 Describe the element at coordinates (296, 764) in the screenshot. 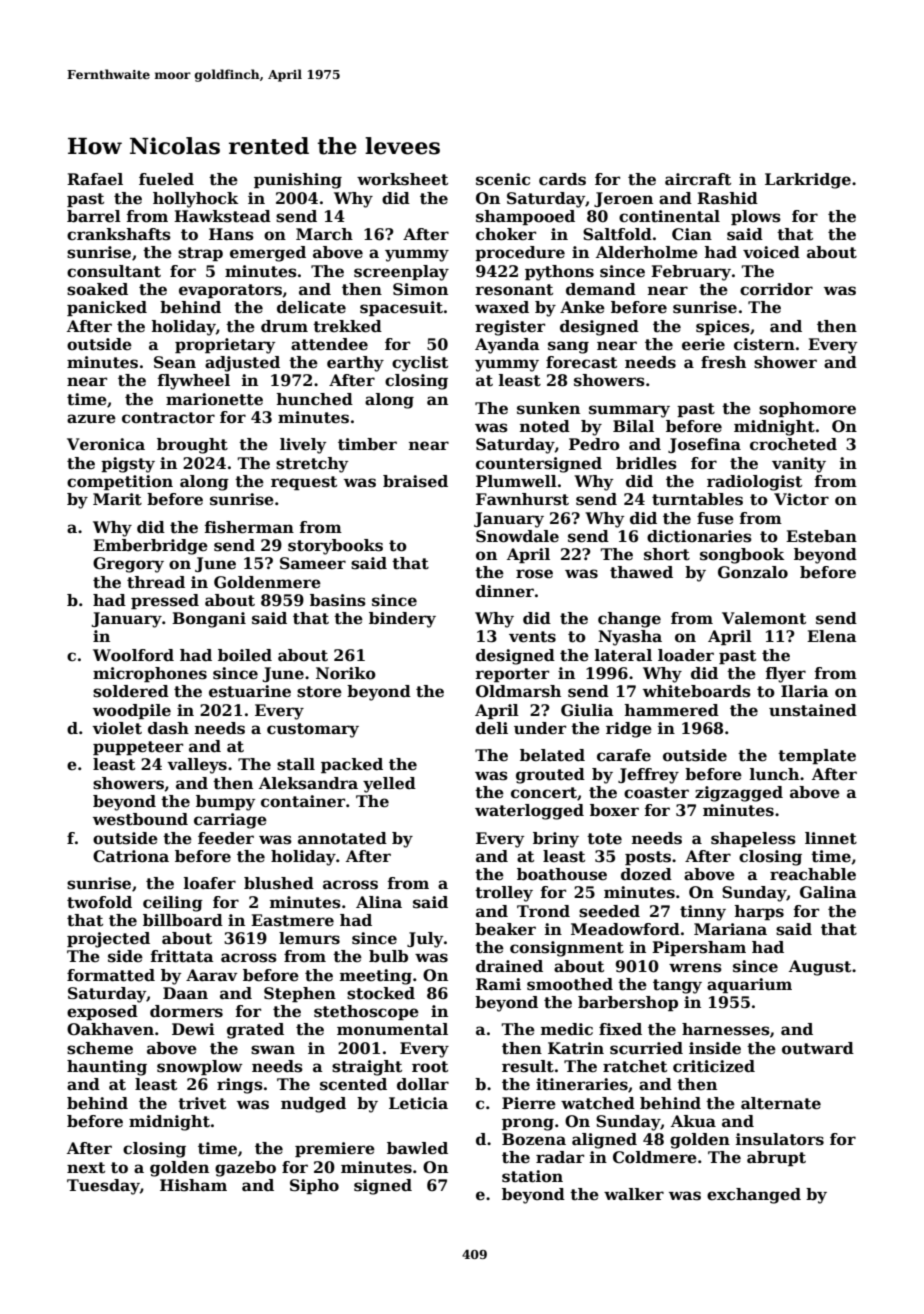

I see `stall` at that location.
